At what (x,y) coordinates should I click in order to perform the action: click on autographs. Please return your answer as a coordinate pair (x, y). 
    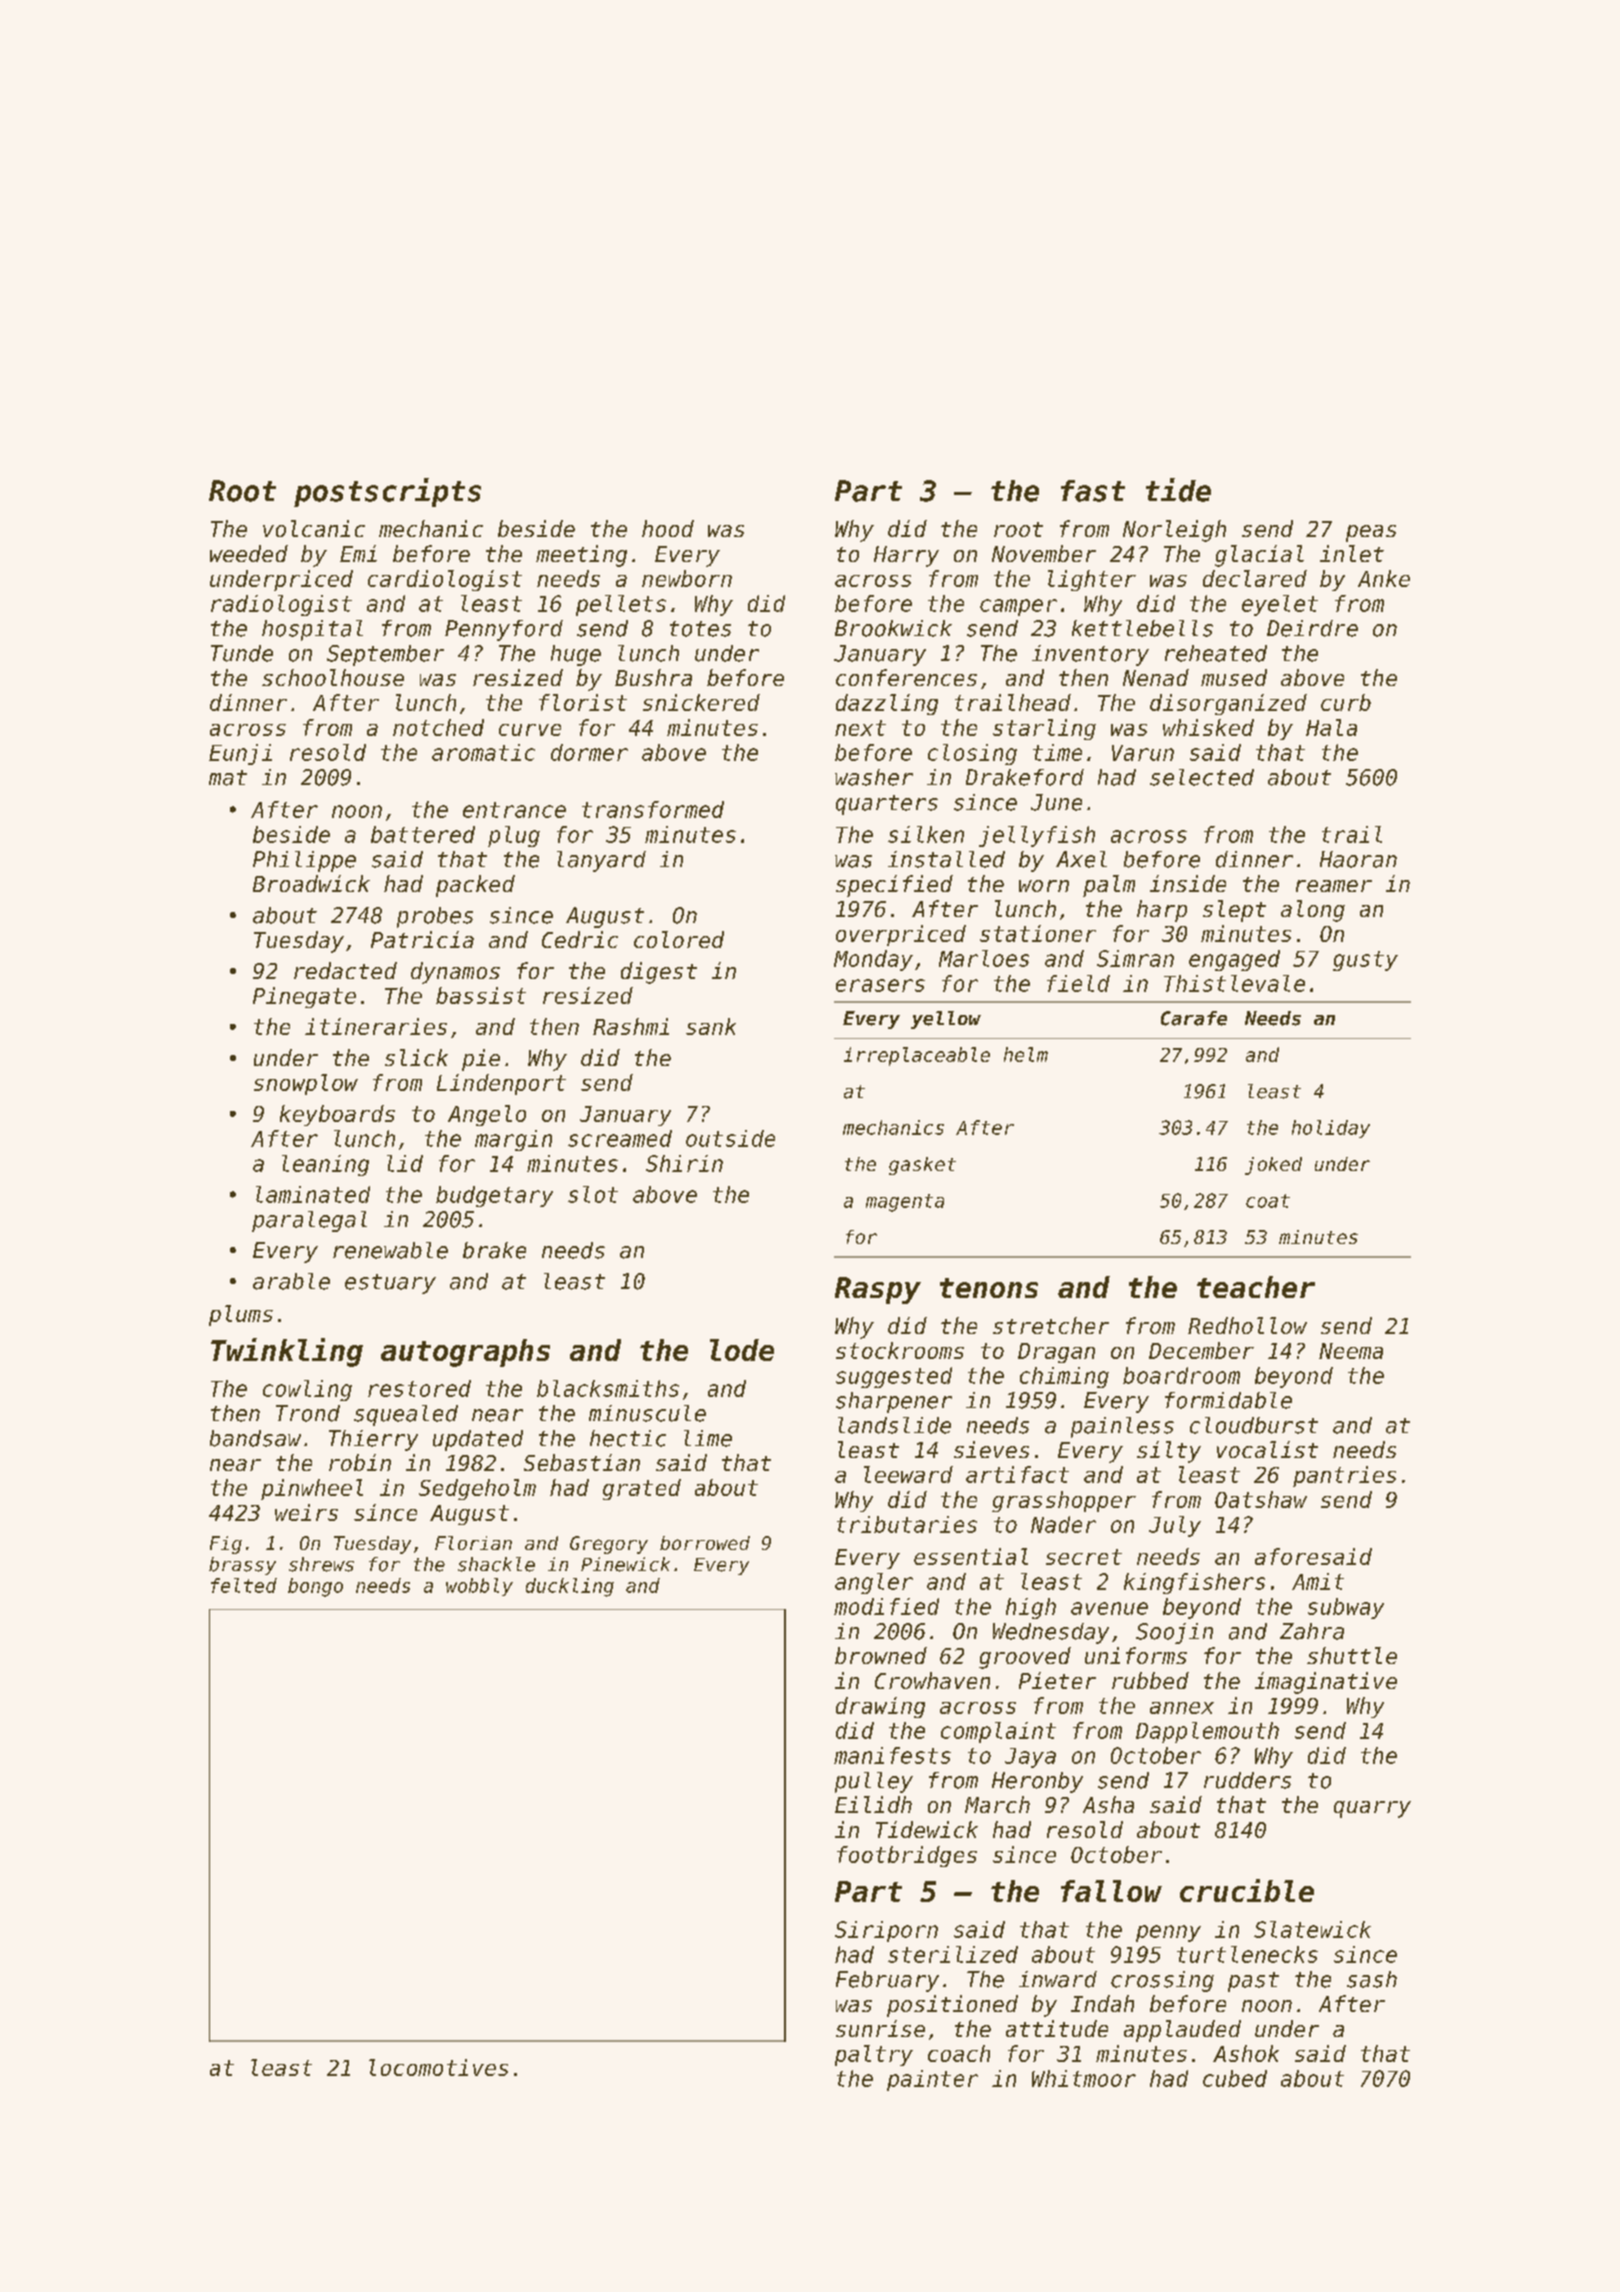
    Looking at the image, I should click on (465, 1353).
